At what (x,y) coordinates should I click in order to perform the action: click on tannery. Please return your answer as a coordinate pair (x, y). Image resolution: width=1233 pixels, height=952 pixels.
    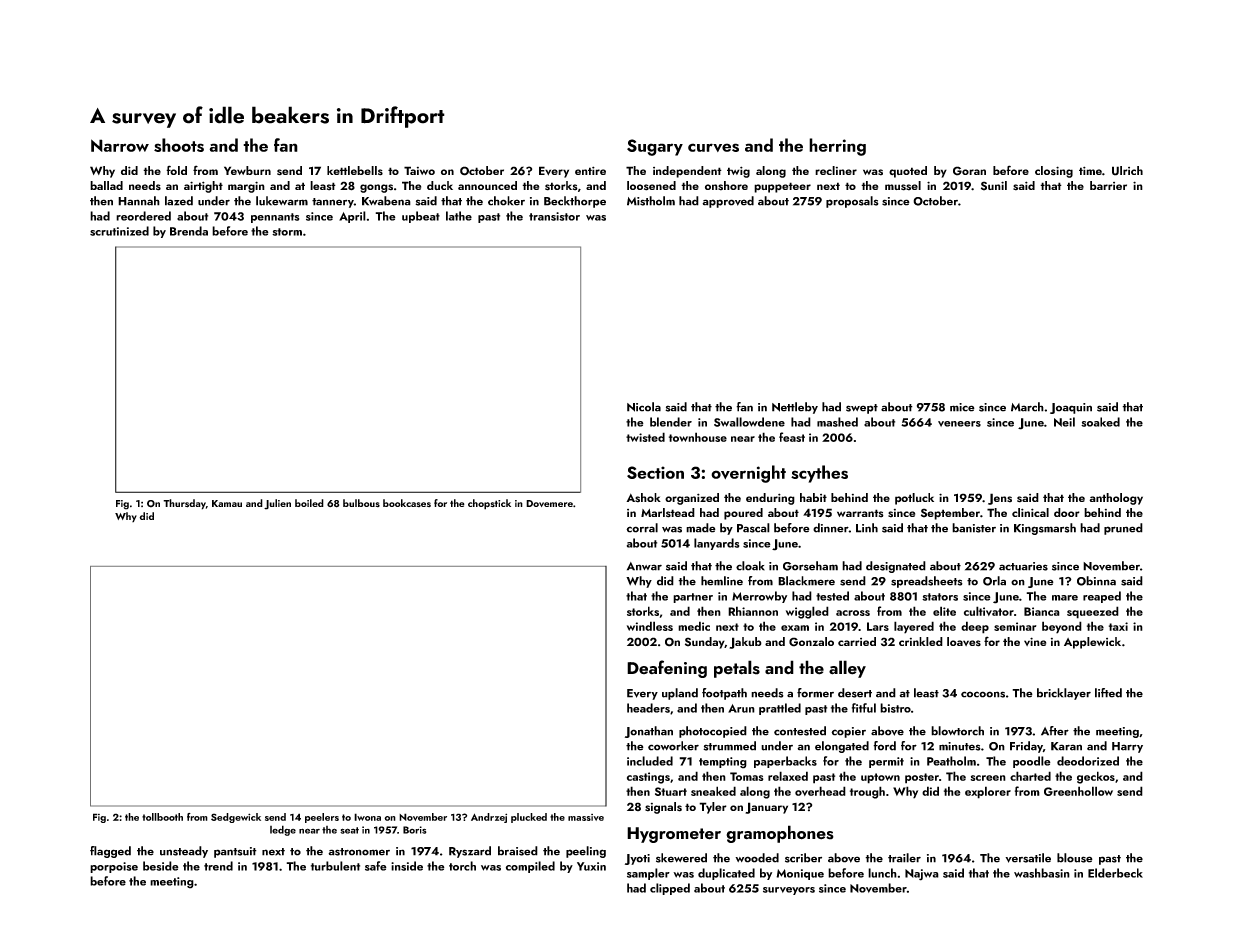
    Looking at the image, I should click on (333, 203).
